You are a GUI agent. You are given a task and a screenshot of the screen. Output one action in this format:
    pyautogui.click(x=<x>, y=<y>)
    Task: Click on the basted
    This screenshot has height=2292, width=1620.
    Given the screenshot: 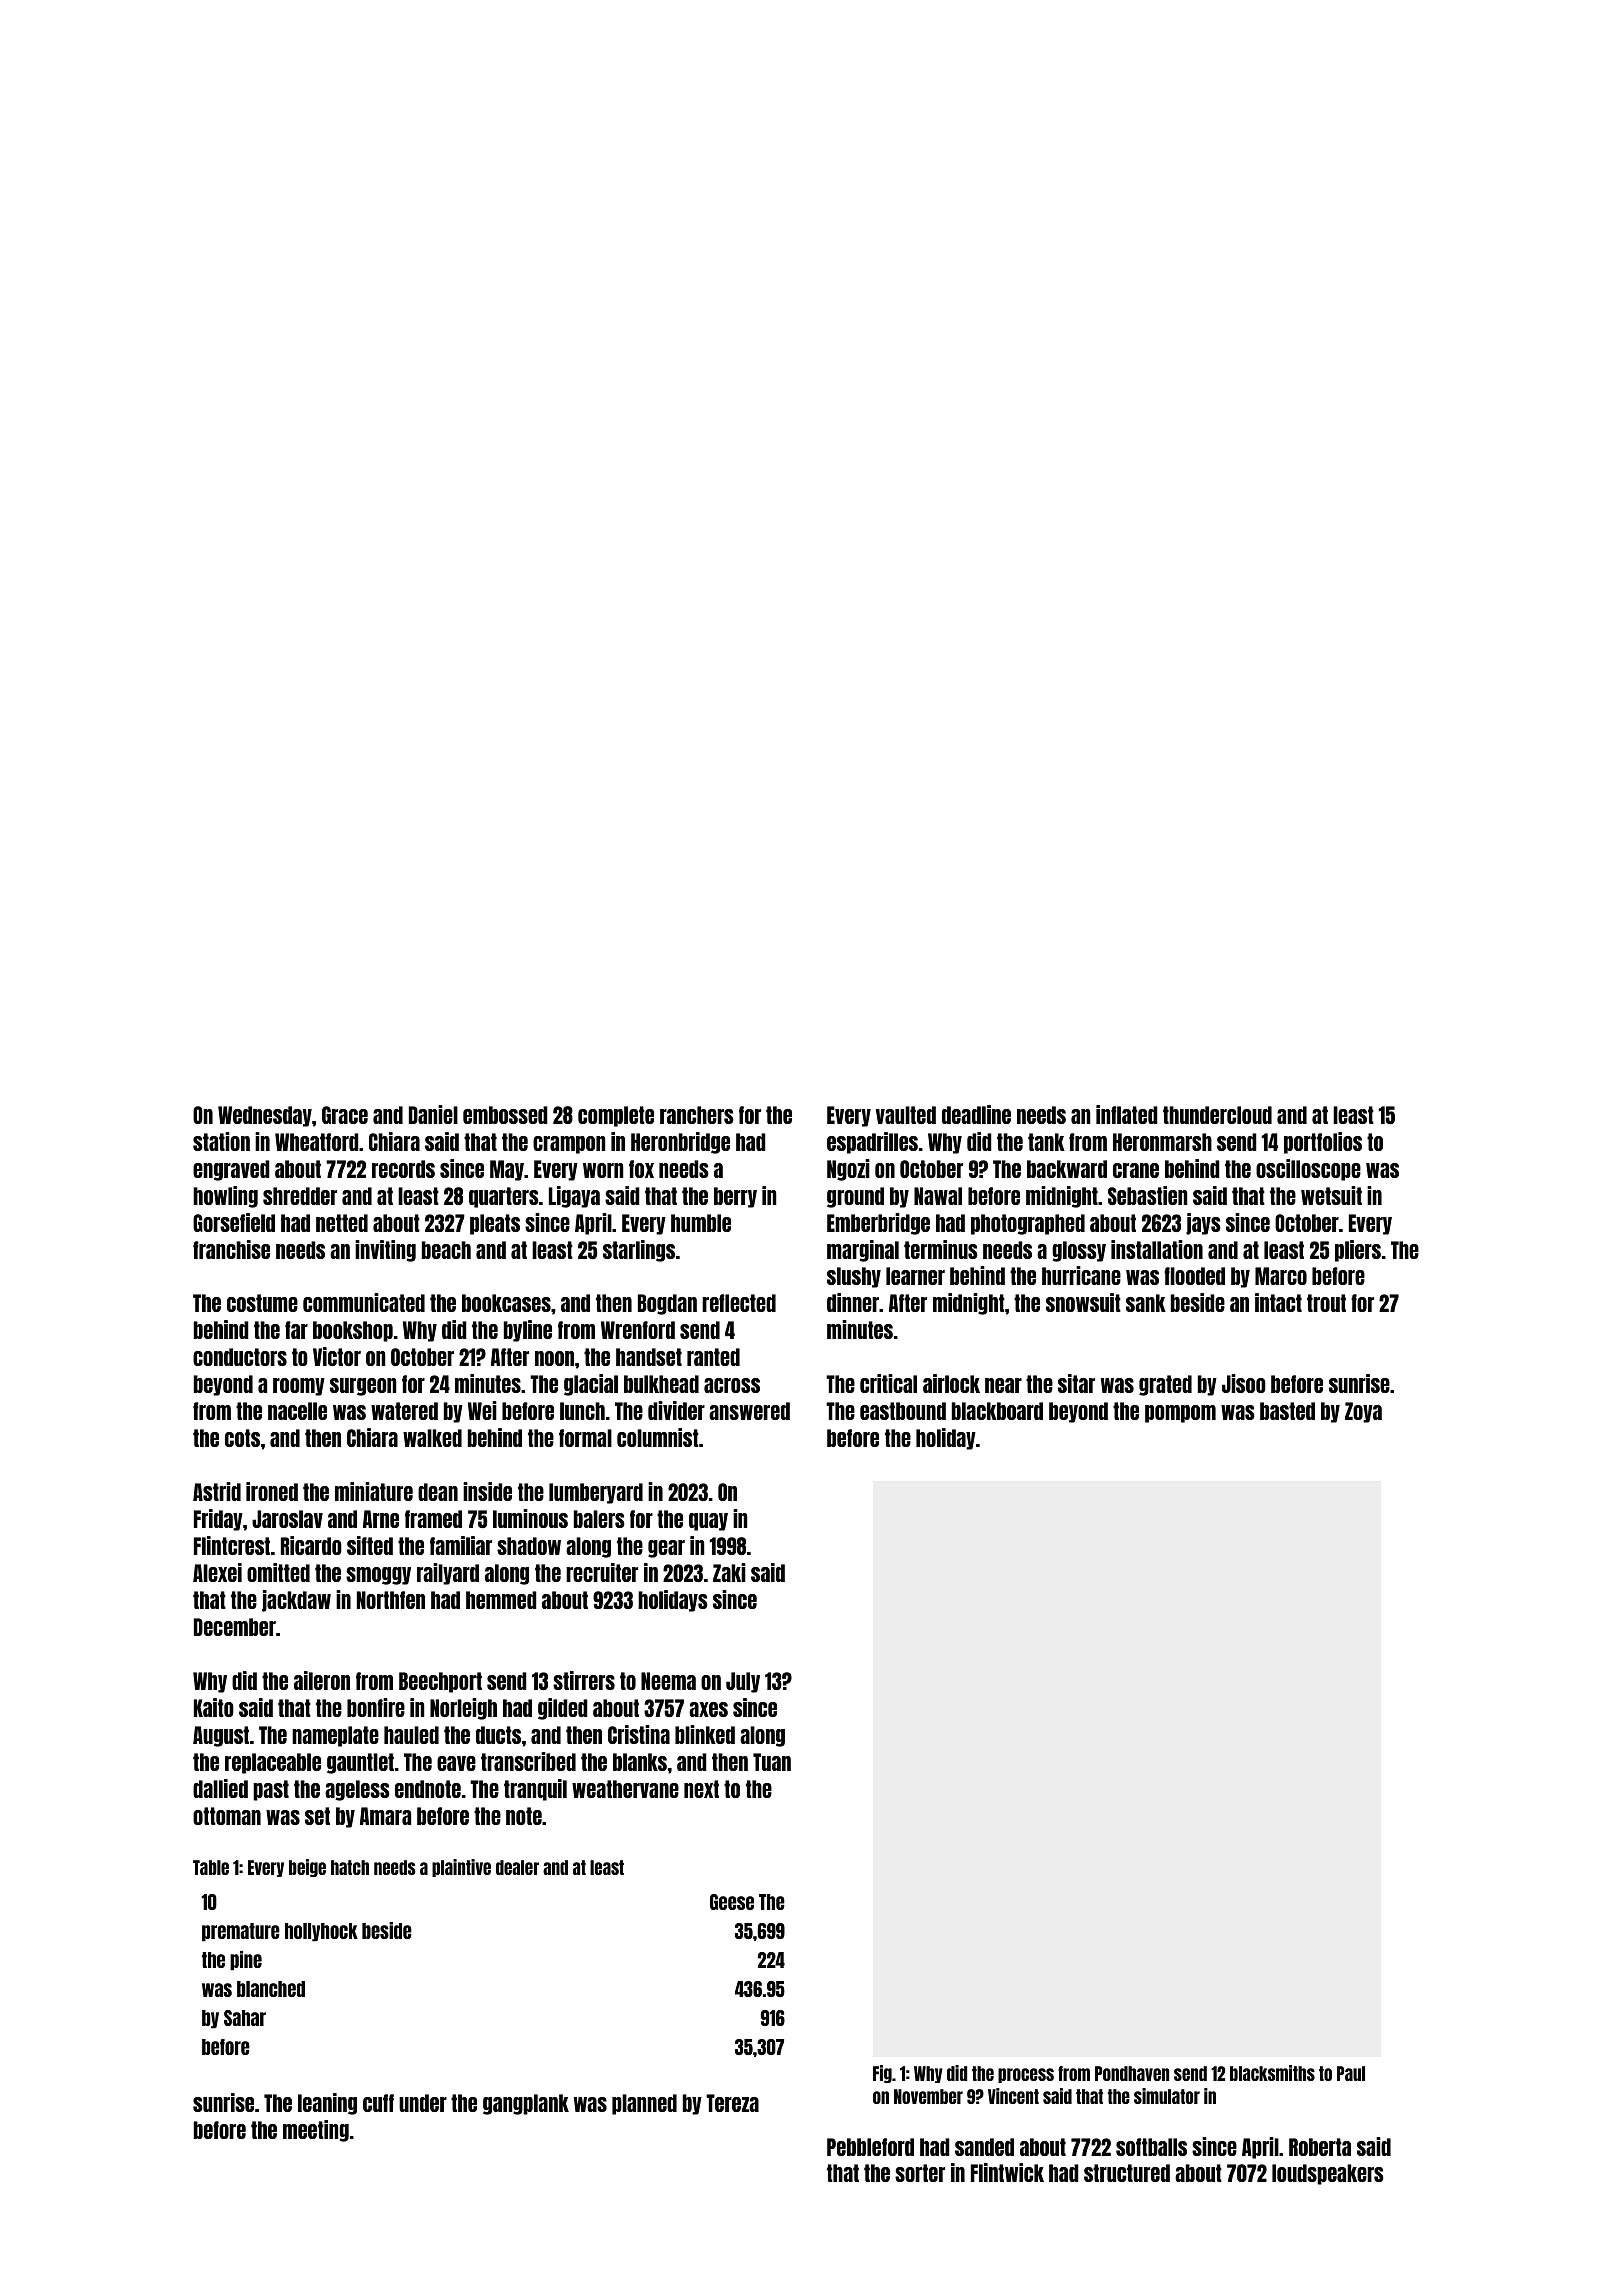 What is the action you would take?
    pyautogui.click(x=1287, y=1411)
